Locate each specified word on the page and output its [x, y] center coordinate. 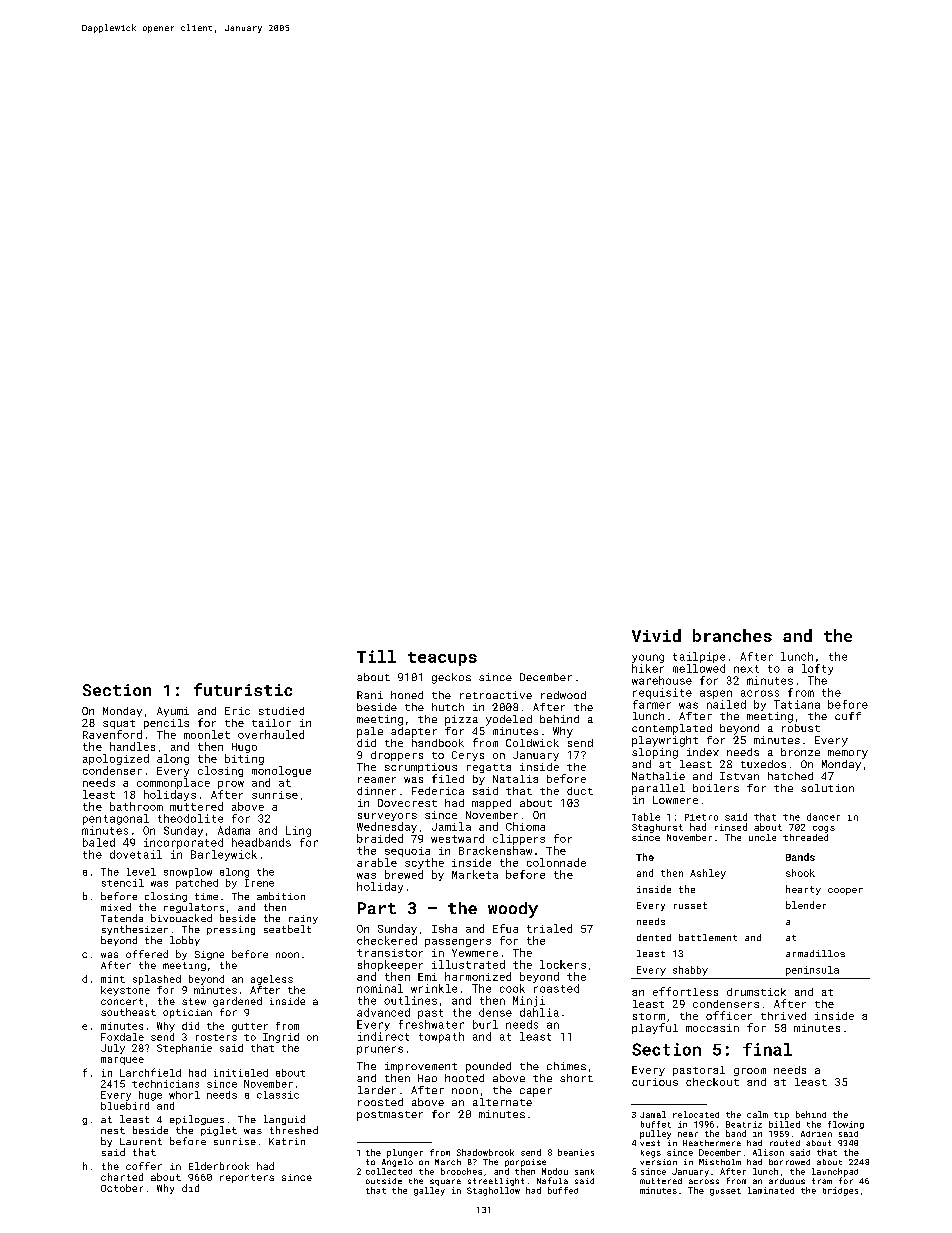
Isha [444, 928]
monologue [281, 771]
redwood [563, 695]
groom [750, 1072]
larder [377, 1090]
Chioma [525, 826]
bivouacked [181, 918]
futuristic [243, 689]
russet [690, 905]
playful [655, 1028]
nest [113, 1130]
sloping [655, 753]
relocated [696, 1114]
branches [732, 635]
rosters [216, 1037]
